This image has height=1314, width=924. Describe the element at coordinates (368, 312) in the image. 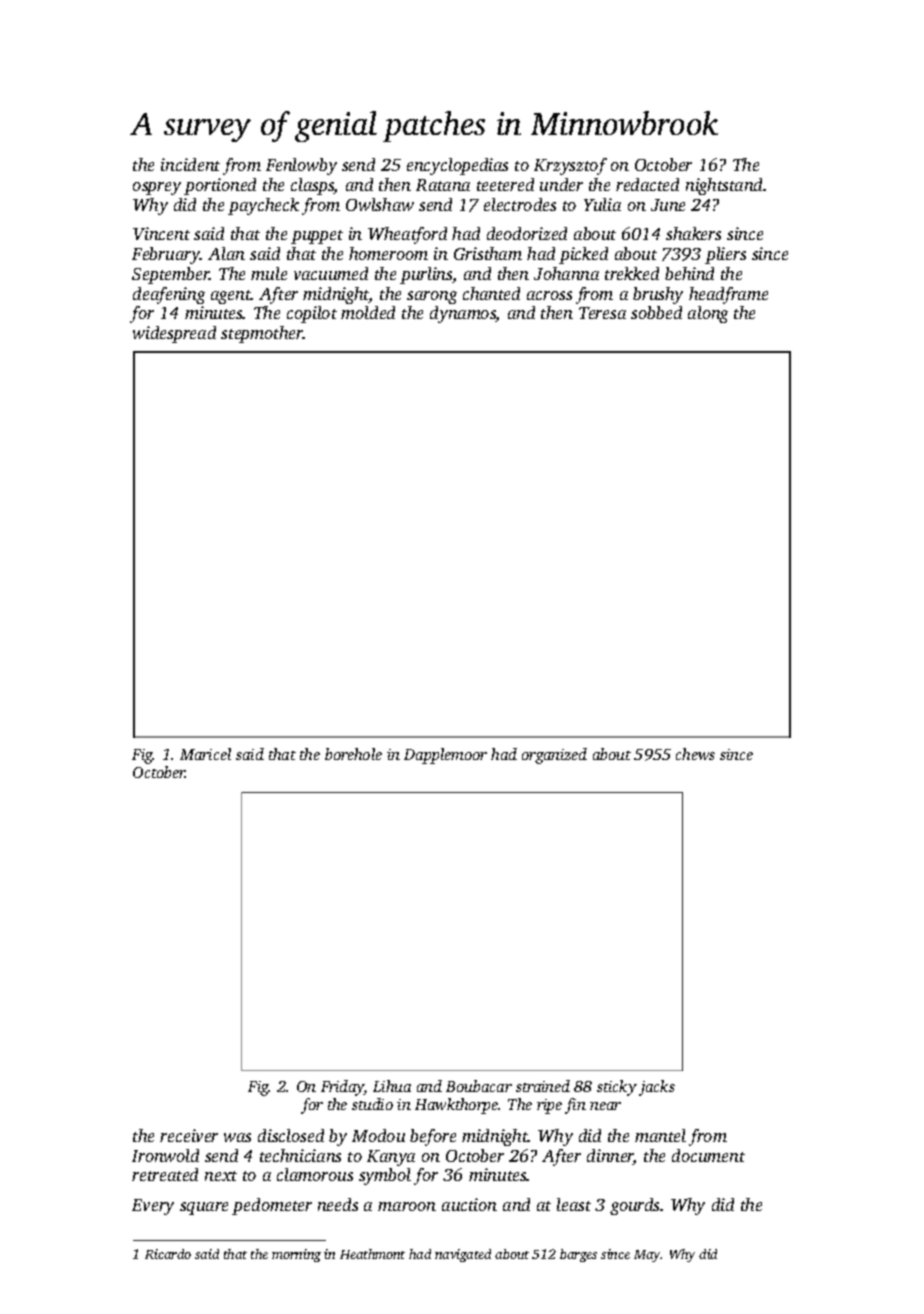

I see `molded` at that location.
